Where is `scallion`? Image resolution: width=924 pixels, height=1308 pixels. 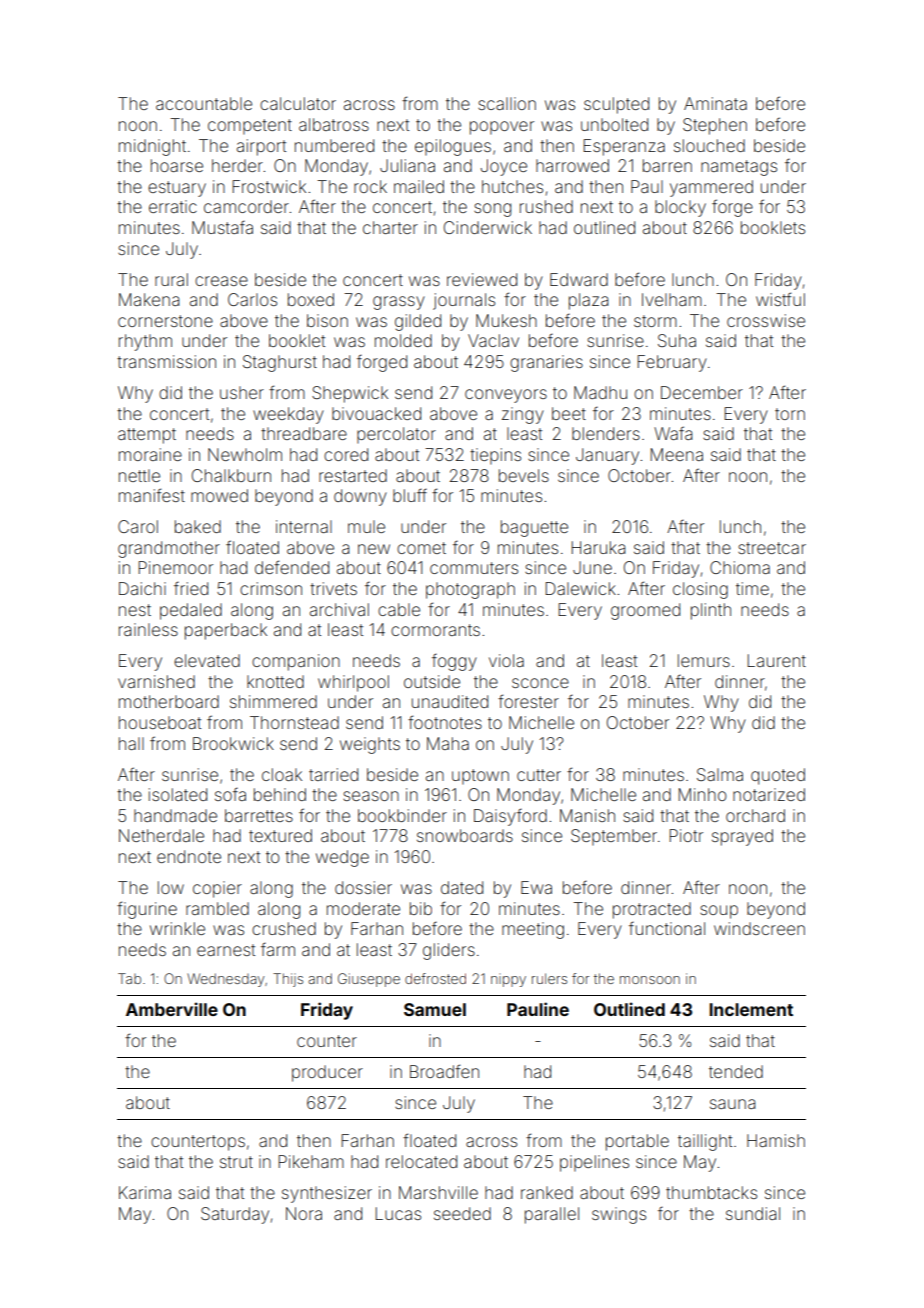
scallion is located at coordinates (507, 103).
